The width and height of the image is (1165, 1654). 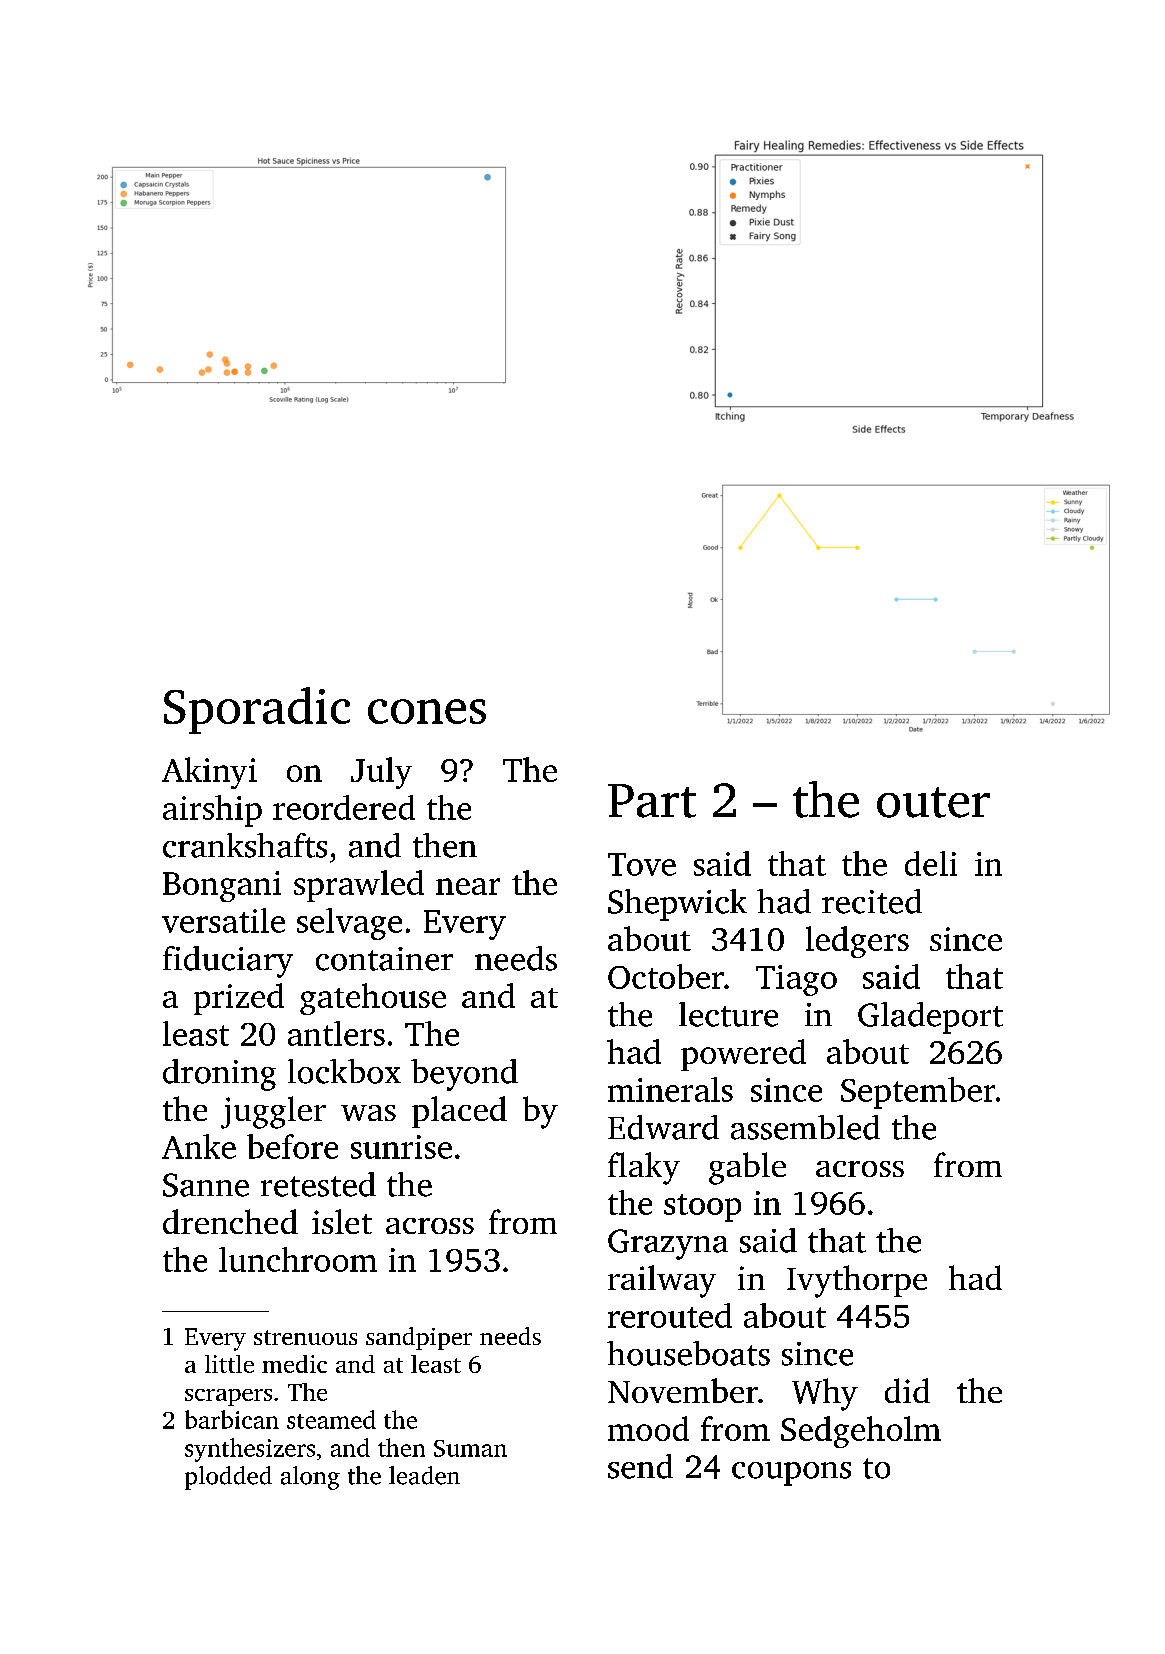 What do you see at coordinates (273, 1112) in the image?
I see `juggler` at bounding box center [273, 1112].
